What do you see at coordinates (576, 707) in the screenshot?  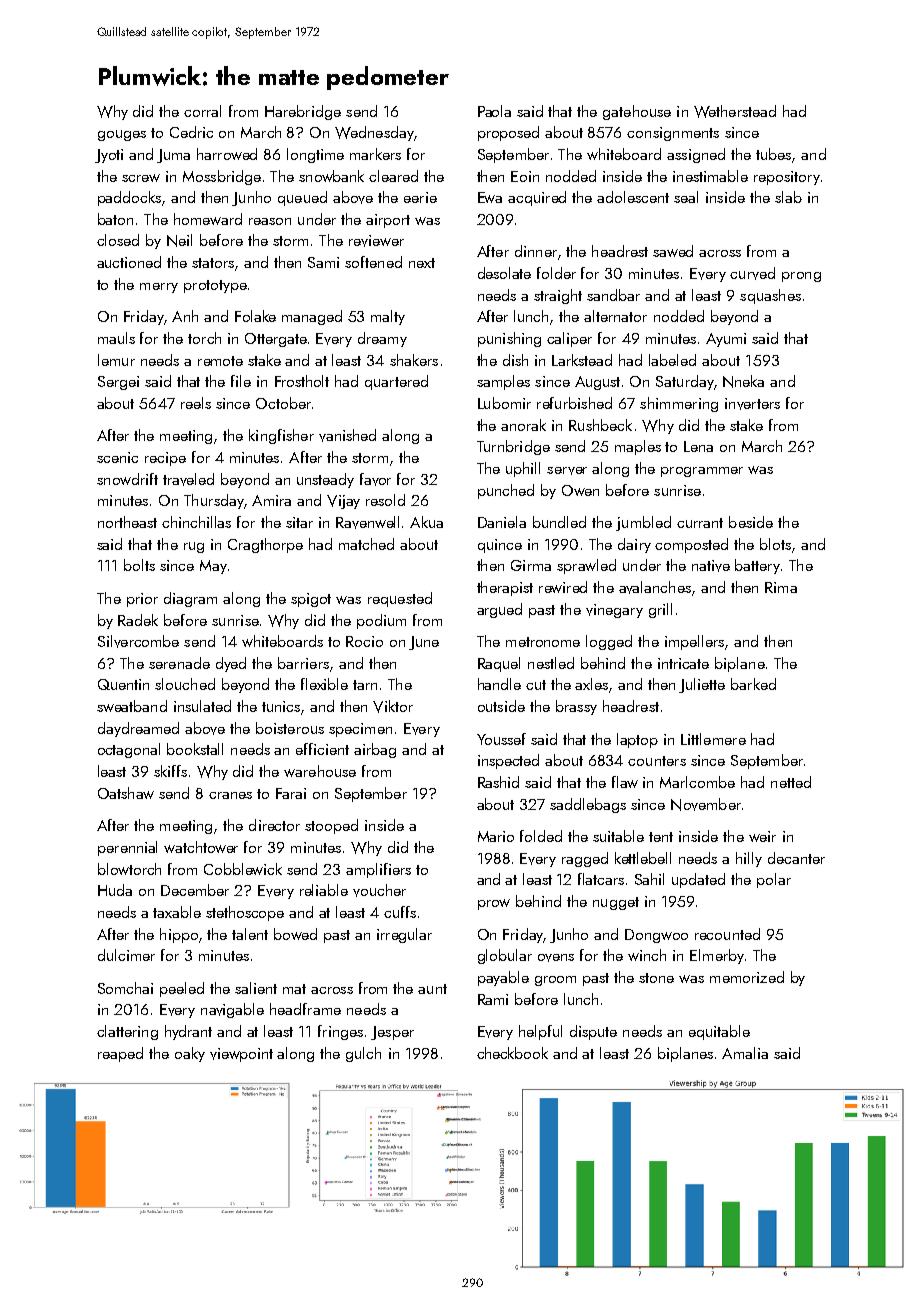 I see `brassy` at bounding box center [576, 707].
